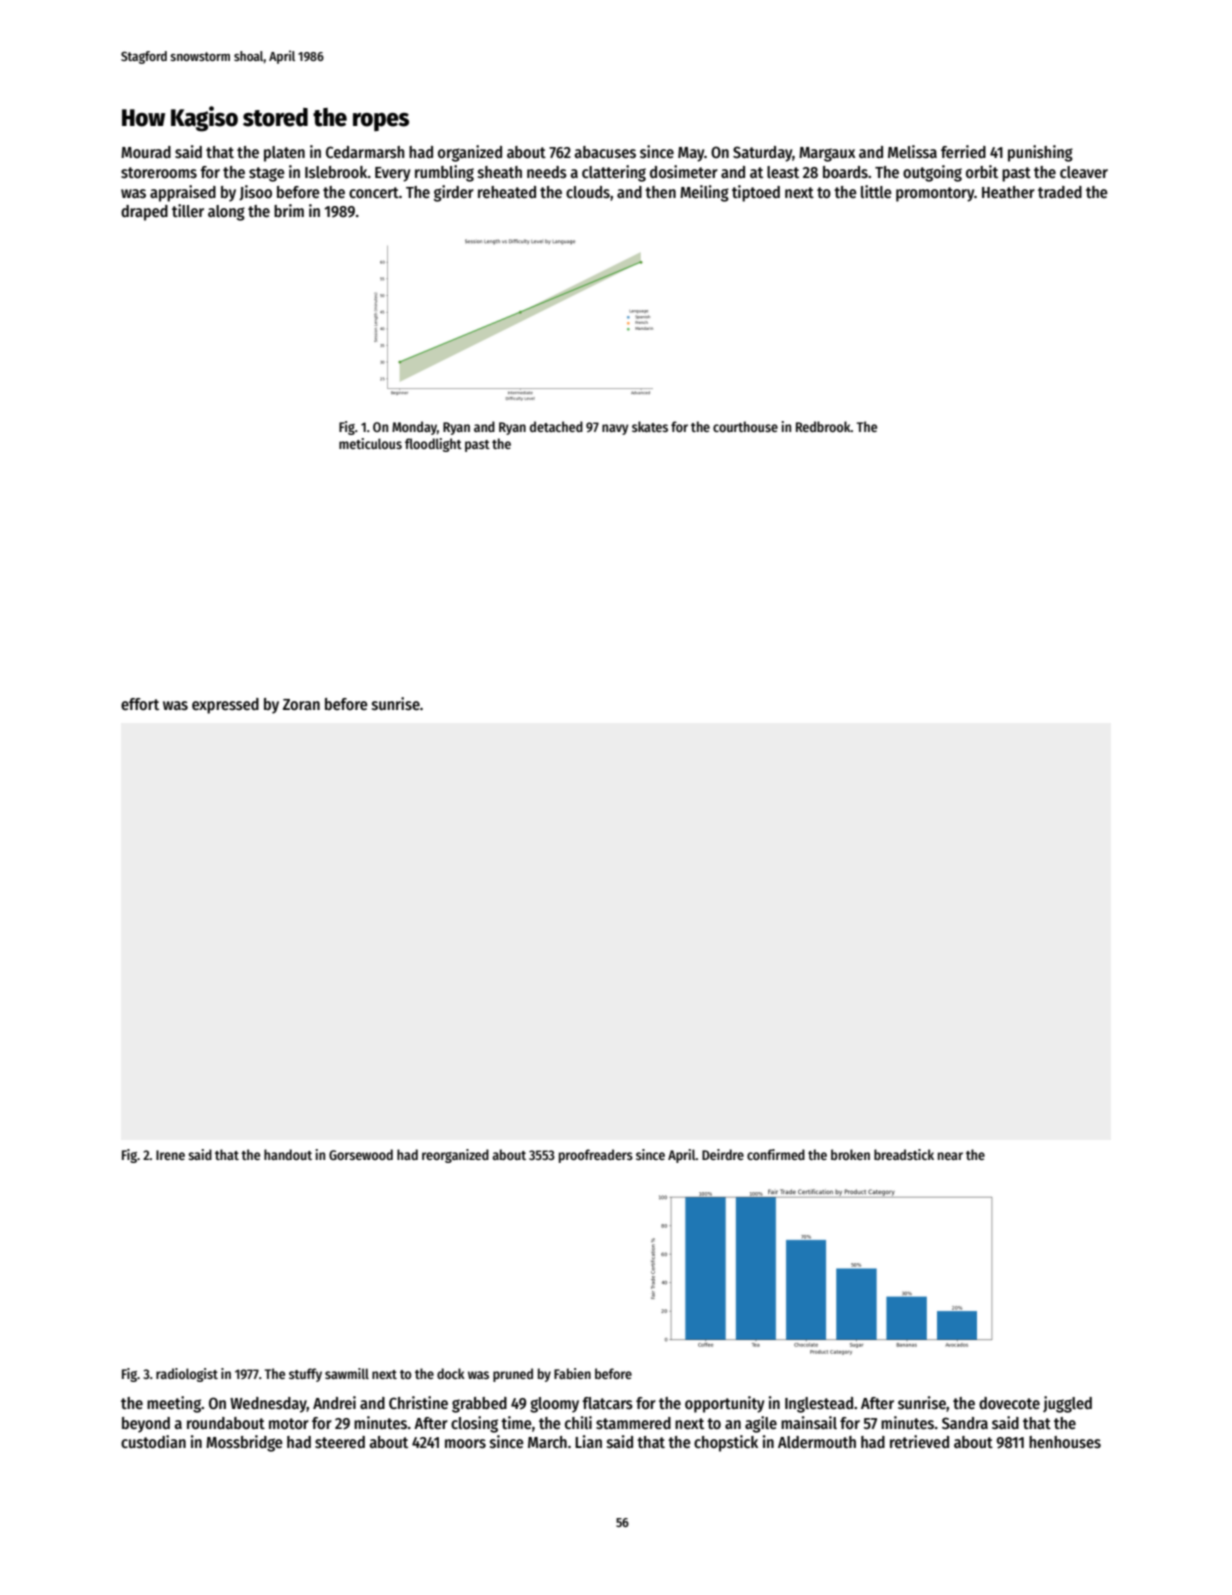 This document has width=1232, height=1595. Describe the element at coordinates (1009, 1403) in the document. I see `dovecote` at that location.
